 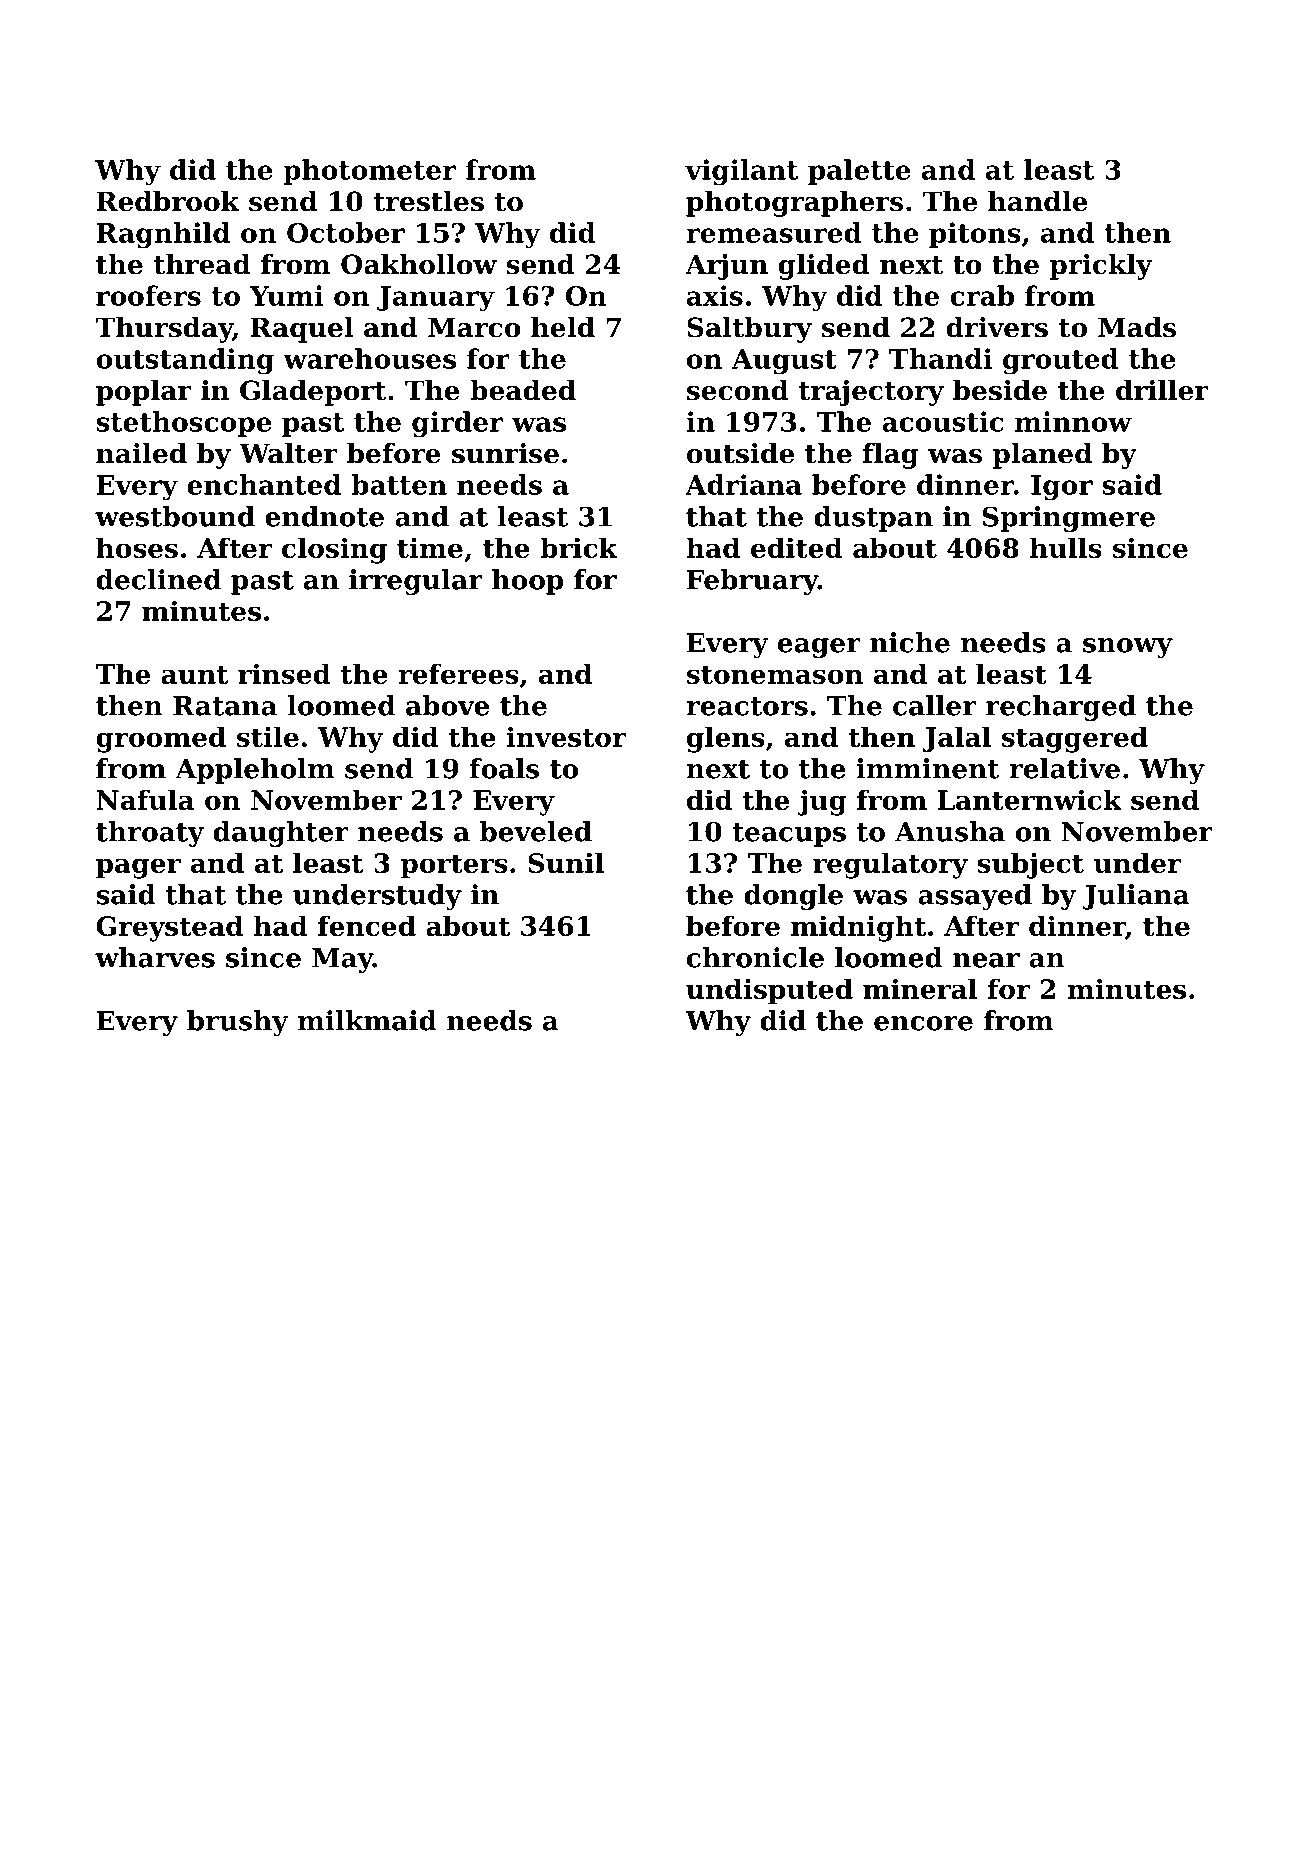 I want to click on Walter, so click(x=288, y=453).
